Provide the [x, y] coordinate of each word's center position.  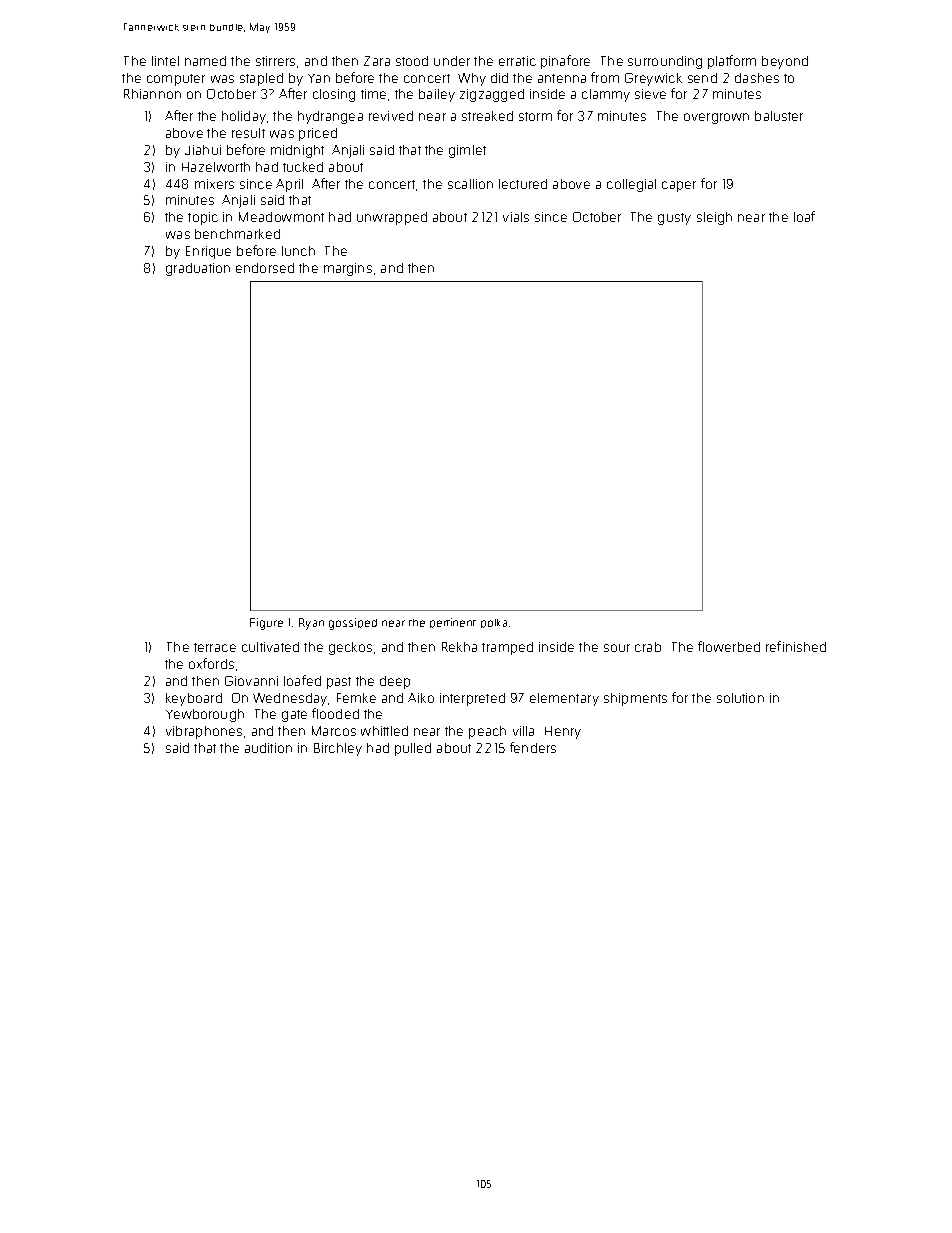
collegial [631, 185]
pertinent [453, 623]
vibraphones [204, 732]
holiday [244, 117]
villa [523, 731]
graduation [198, 269]
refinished [796, 646]
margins [348, 269]
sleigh [714, 218]
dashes [757, 78]
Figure [266, 624]
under [452, 61]
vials [516, 217]
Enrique [208, 252]
